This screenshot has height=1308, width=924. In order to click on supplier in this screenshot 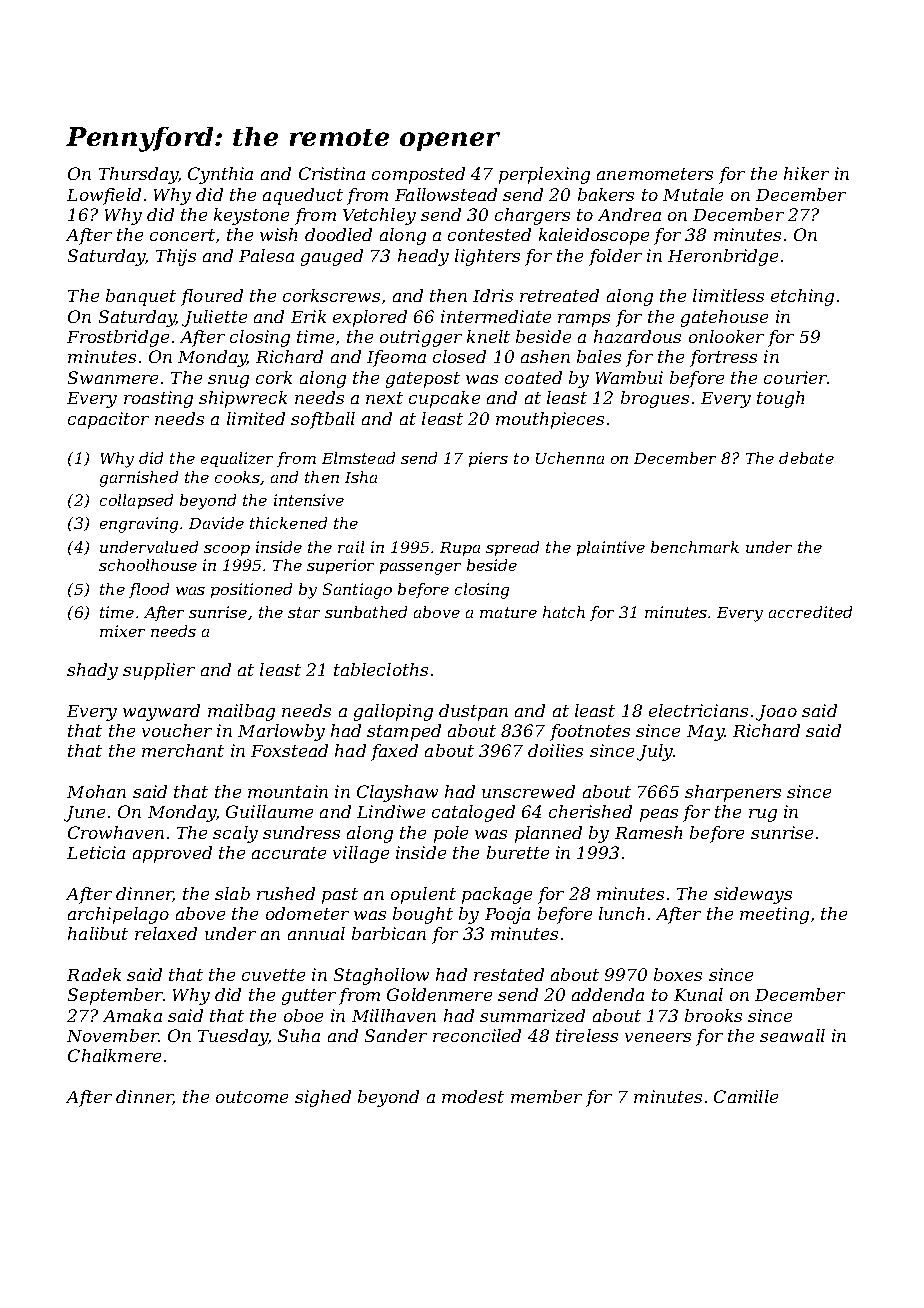, I will do `click(159, 671)`.
